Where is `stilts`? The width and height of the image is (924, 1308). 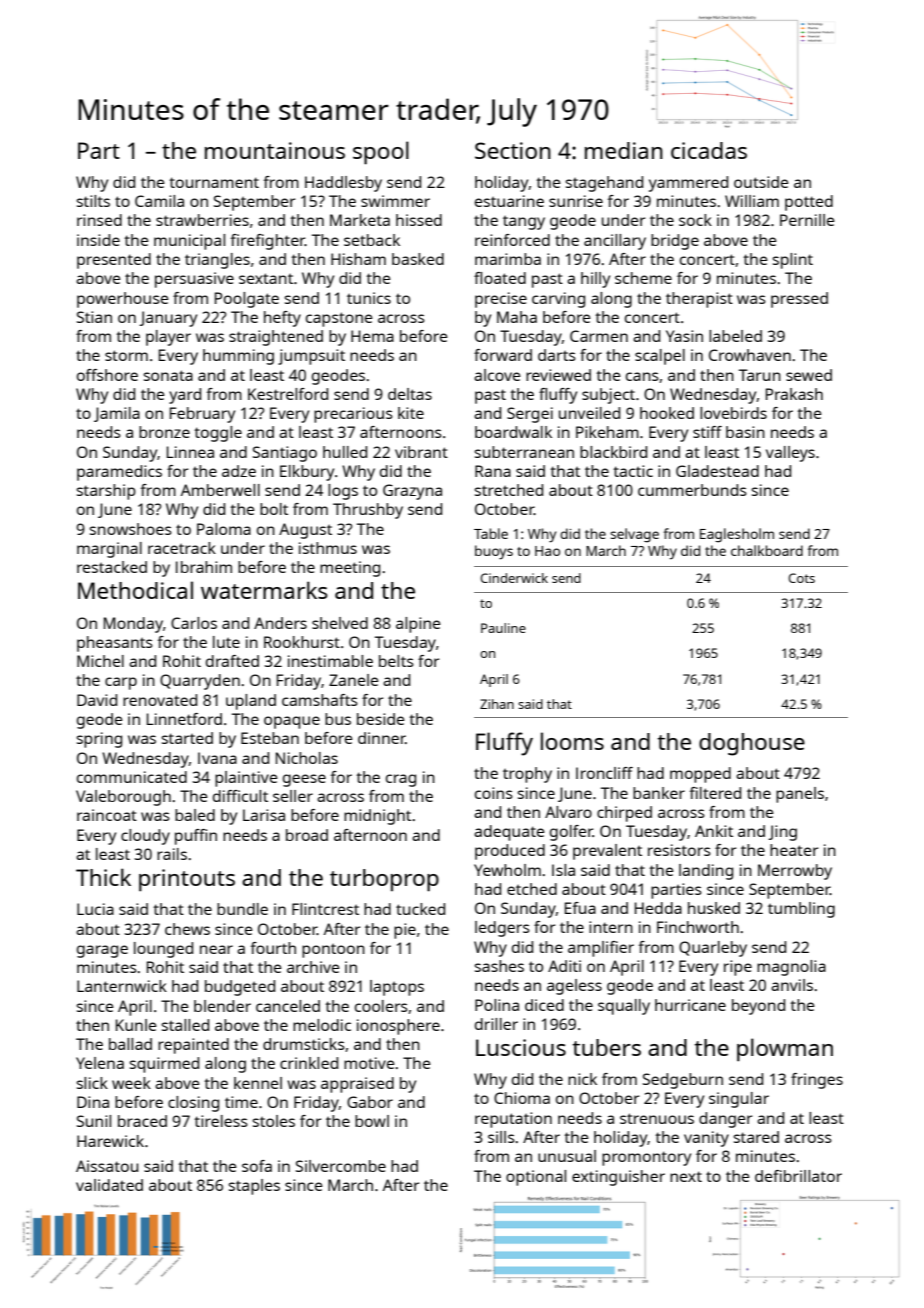
stilts is located at coordinates (93, 201).
